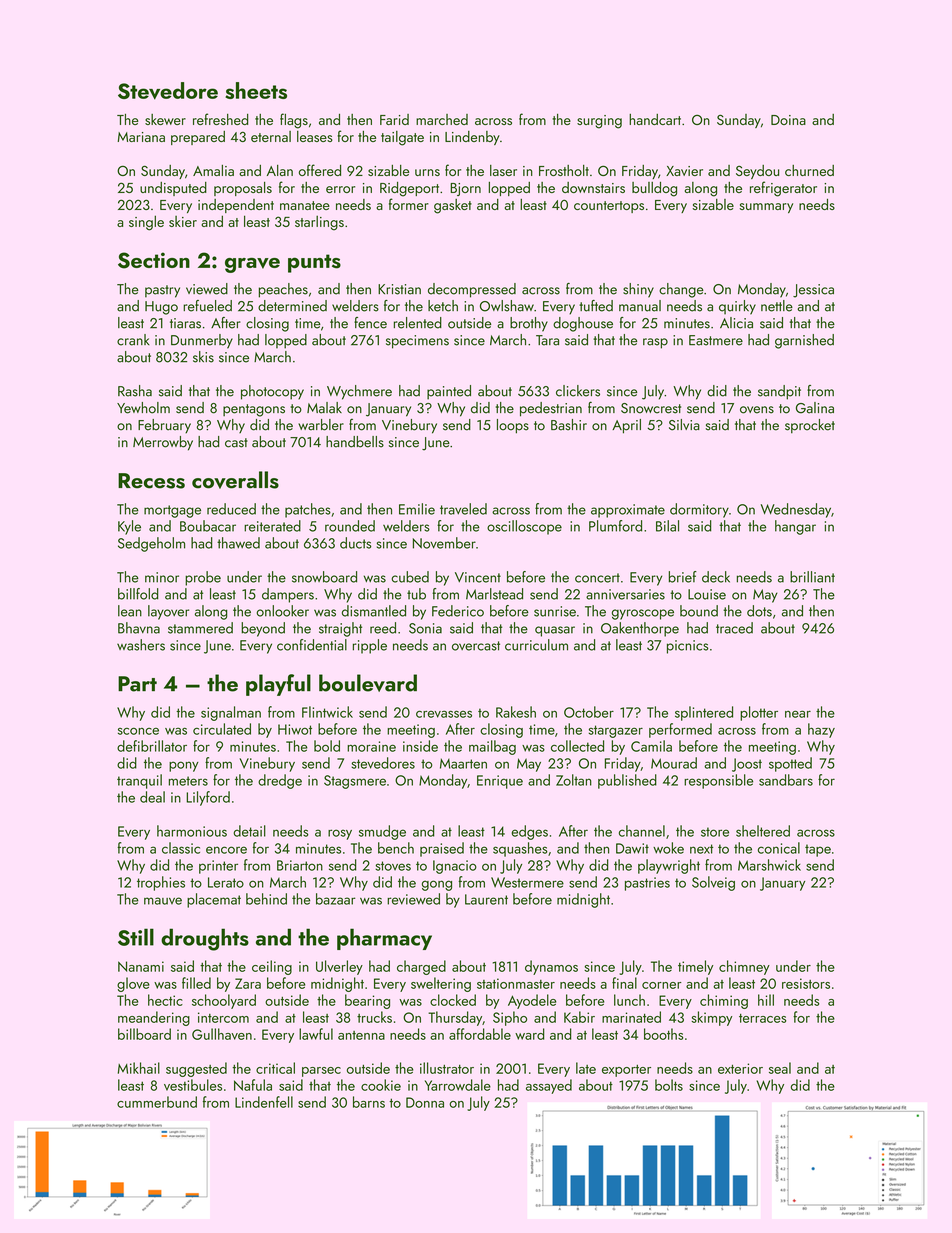  Describe the element at coordinates (144, 1034) in the document. I see `billboard` at that location.
